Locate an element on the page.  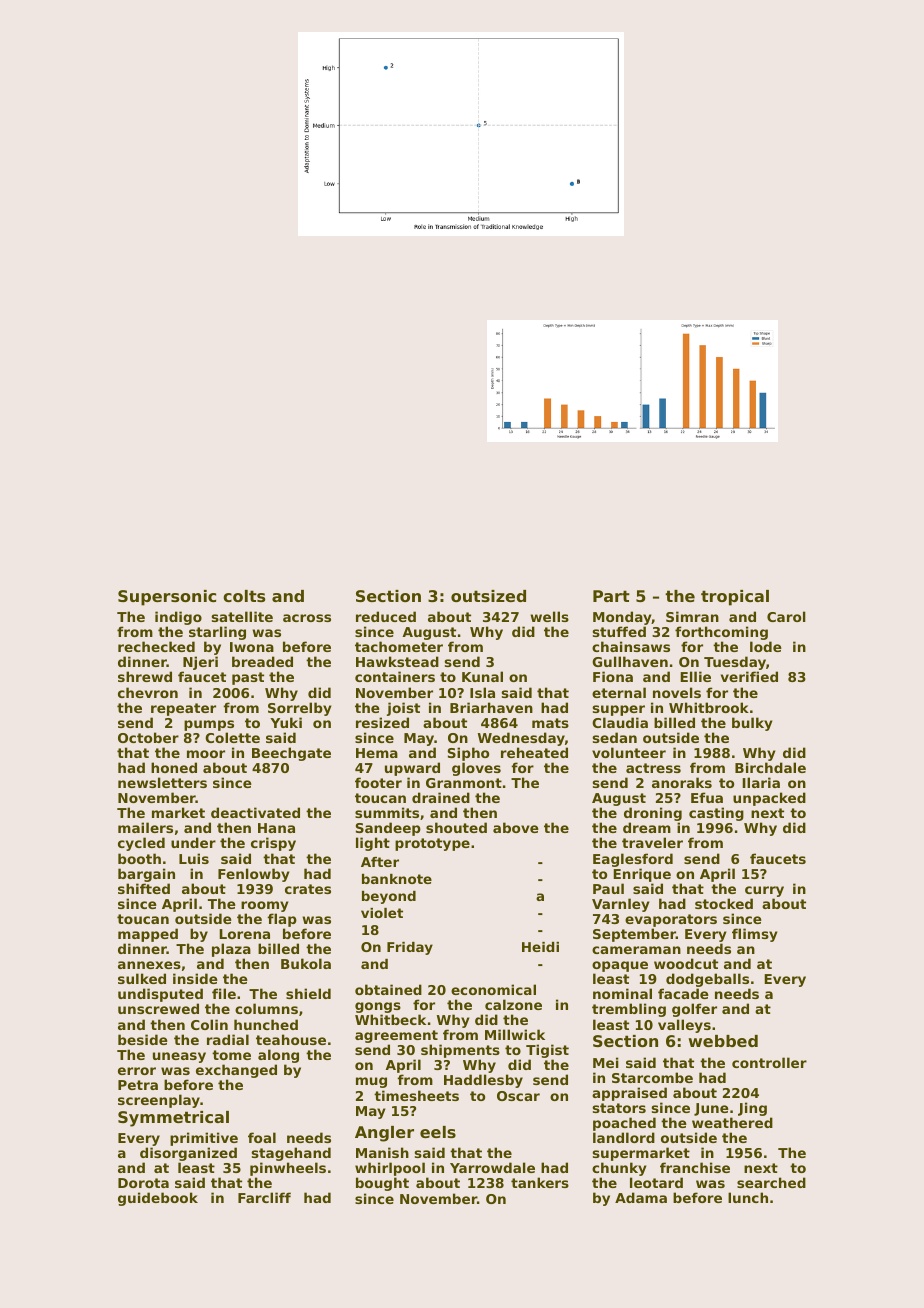
Dorota is located at coordinates (143, 1183).
